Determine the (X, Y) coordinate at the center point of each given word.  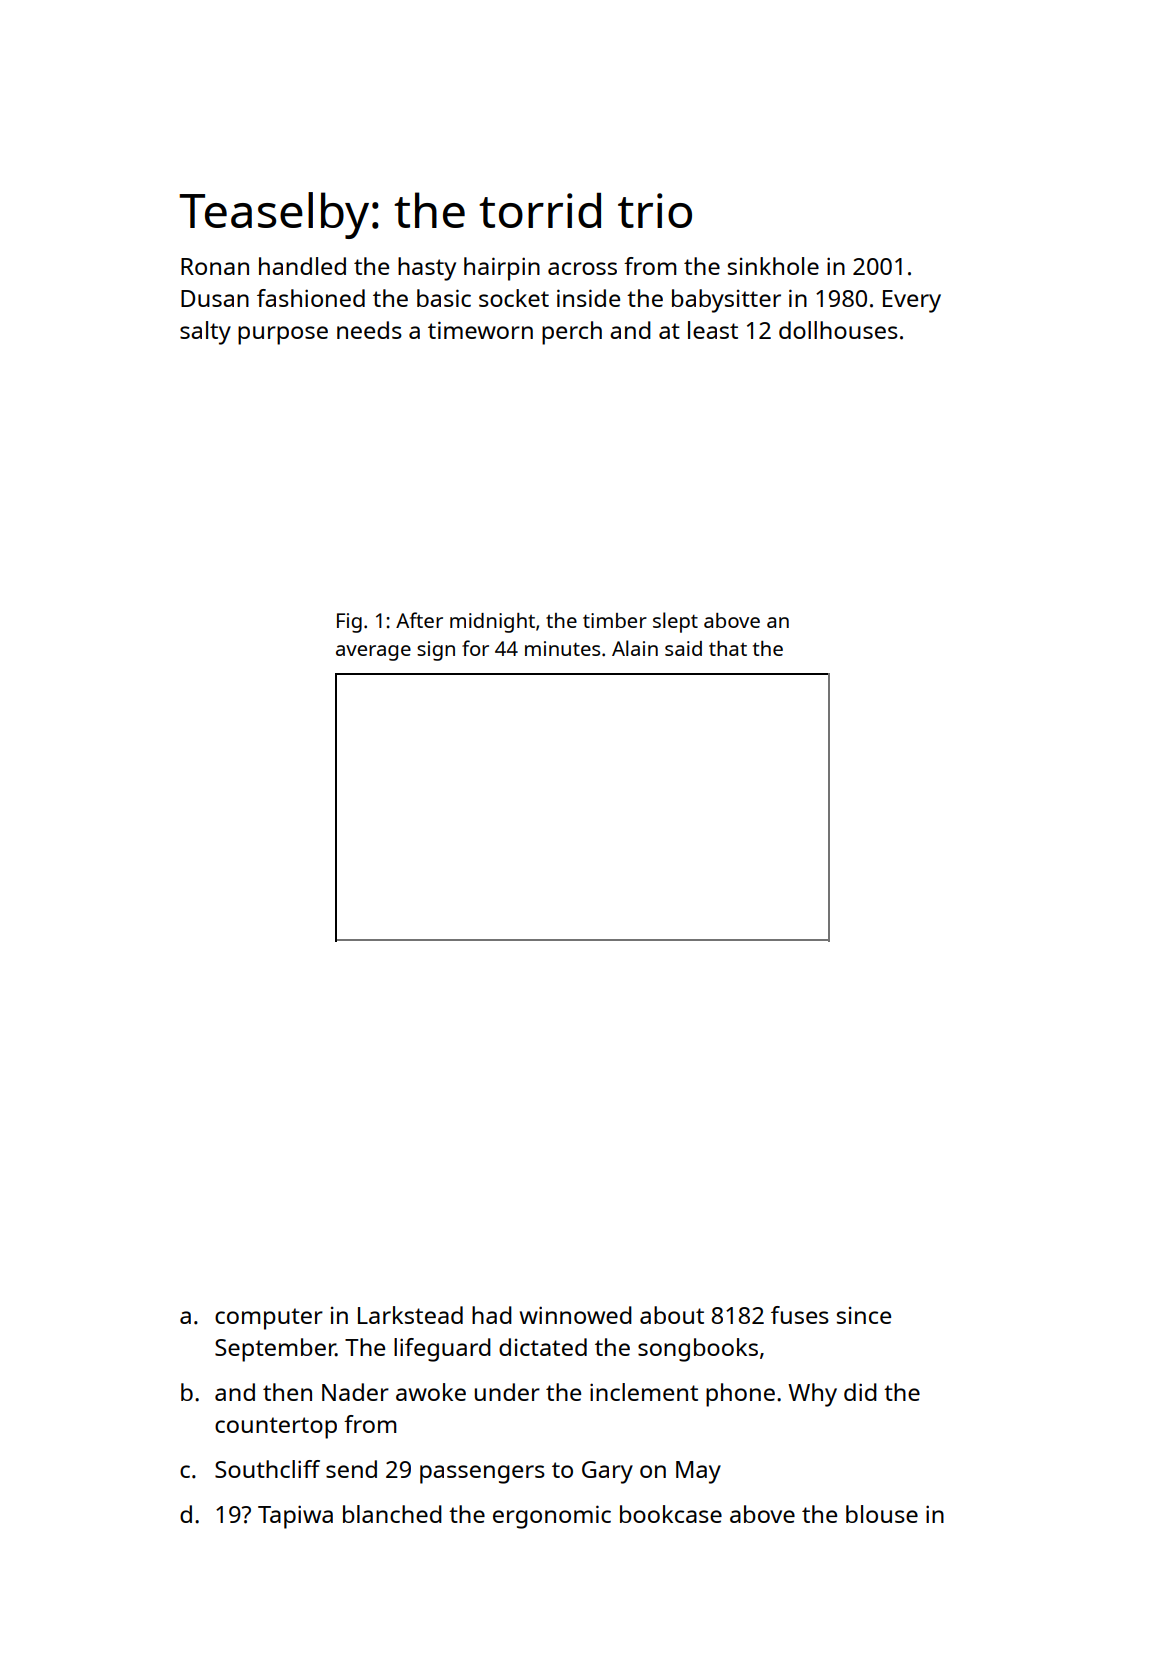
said (683, 648)
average (373, 653)
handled (302, 266)
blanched (392, 1514)
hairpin (502, 269)
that (728, 648)
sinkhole (773, 266)
